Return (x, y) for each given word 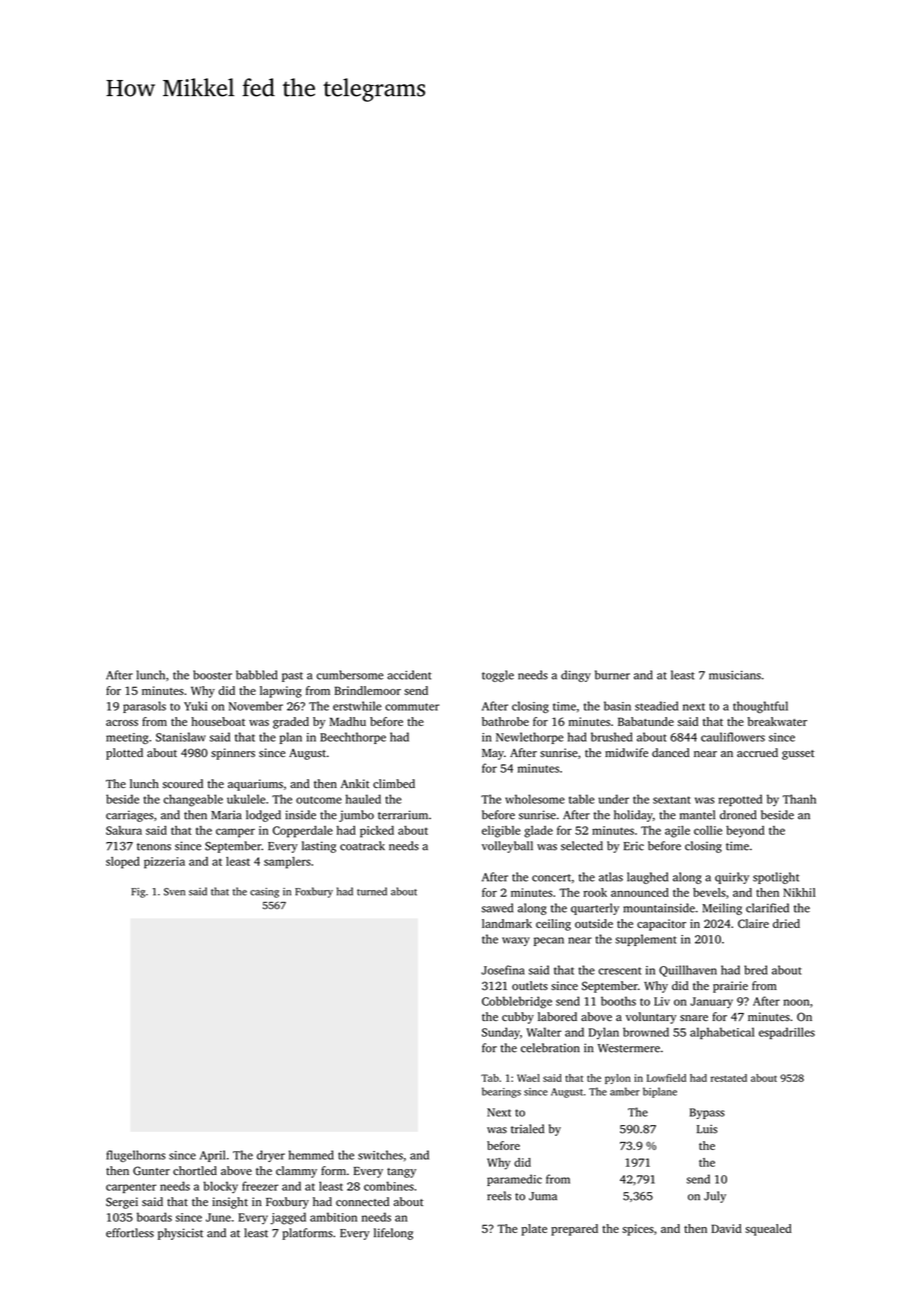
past (292, 677)
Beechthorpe (353, 738)
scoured (183, 783)
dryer (271, 1156)
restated (729, 1078)
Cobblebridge (517, 1002)
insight (230, 1203)
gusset (798, 755)
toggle (498, 676)
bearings (501, 1092)
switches (380, 1155)
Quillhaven (688, 971)
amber (625, 1091)
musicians (735, 675)
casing (264, 893)
